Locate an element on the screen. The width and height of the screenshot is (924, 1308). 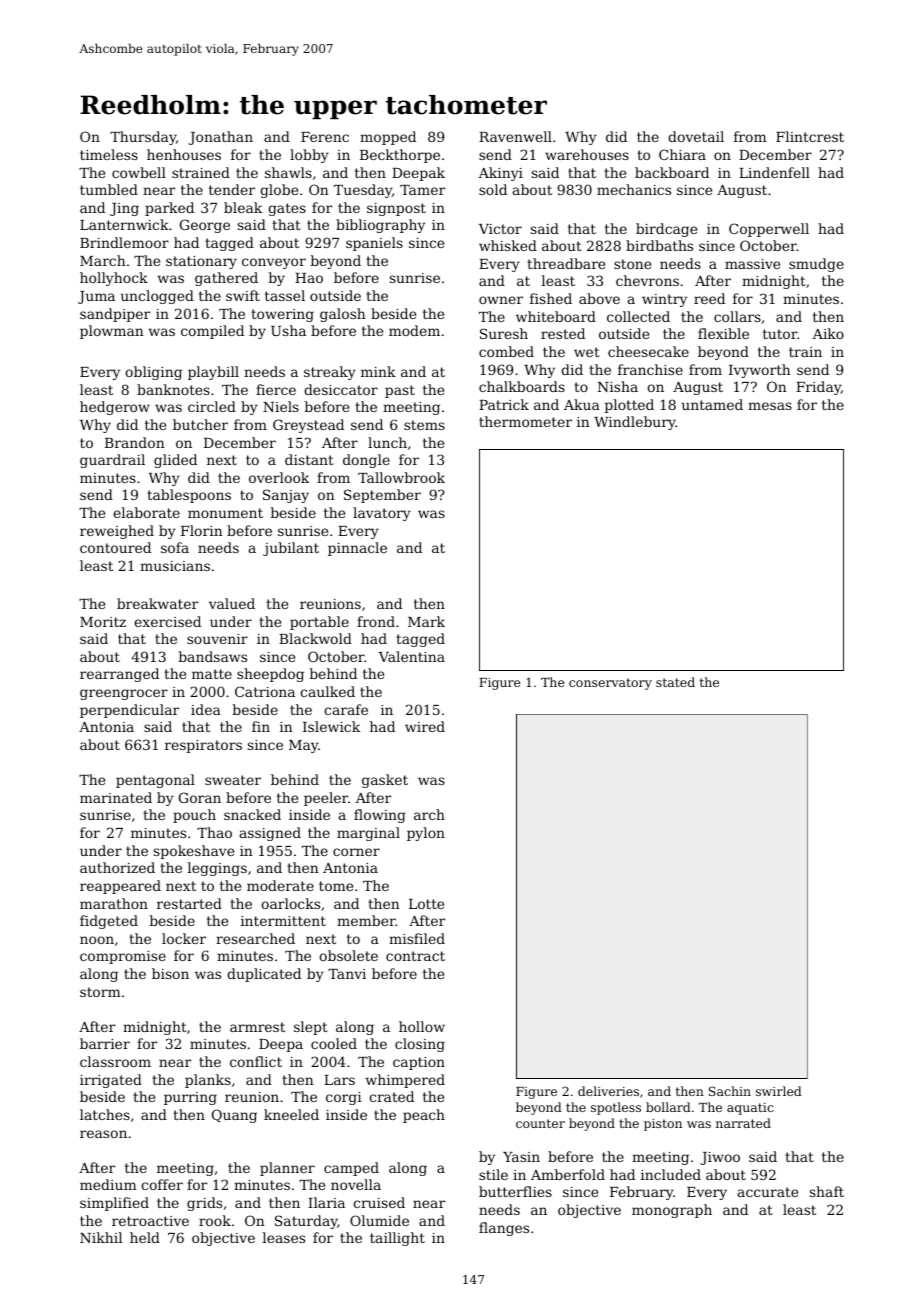
grids is located at coordinates (204, 1204).
